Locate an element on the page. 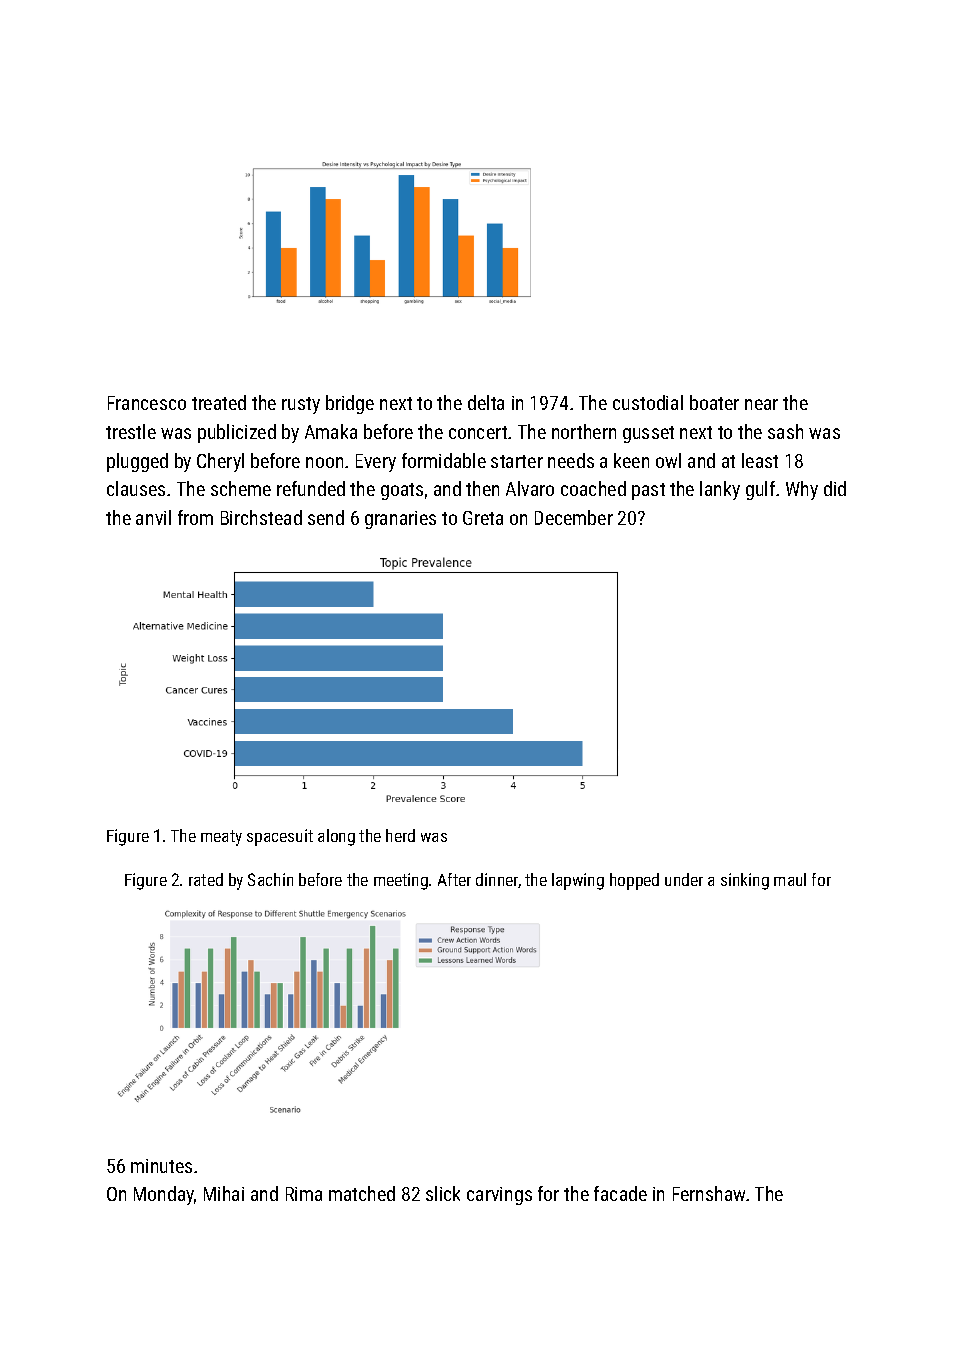 Image resolution: width=956 pixels, height=1357 pixels. Fernshaw is located at coordinates (710, 1193).
